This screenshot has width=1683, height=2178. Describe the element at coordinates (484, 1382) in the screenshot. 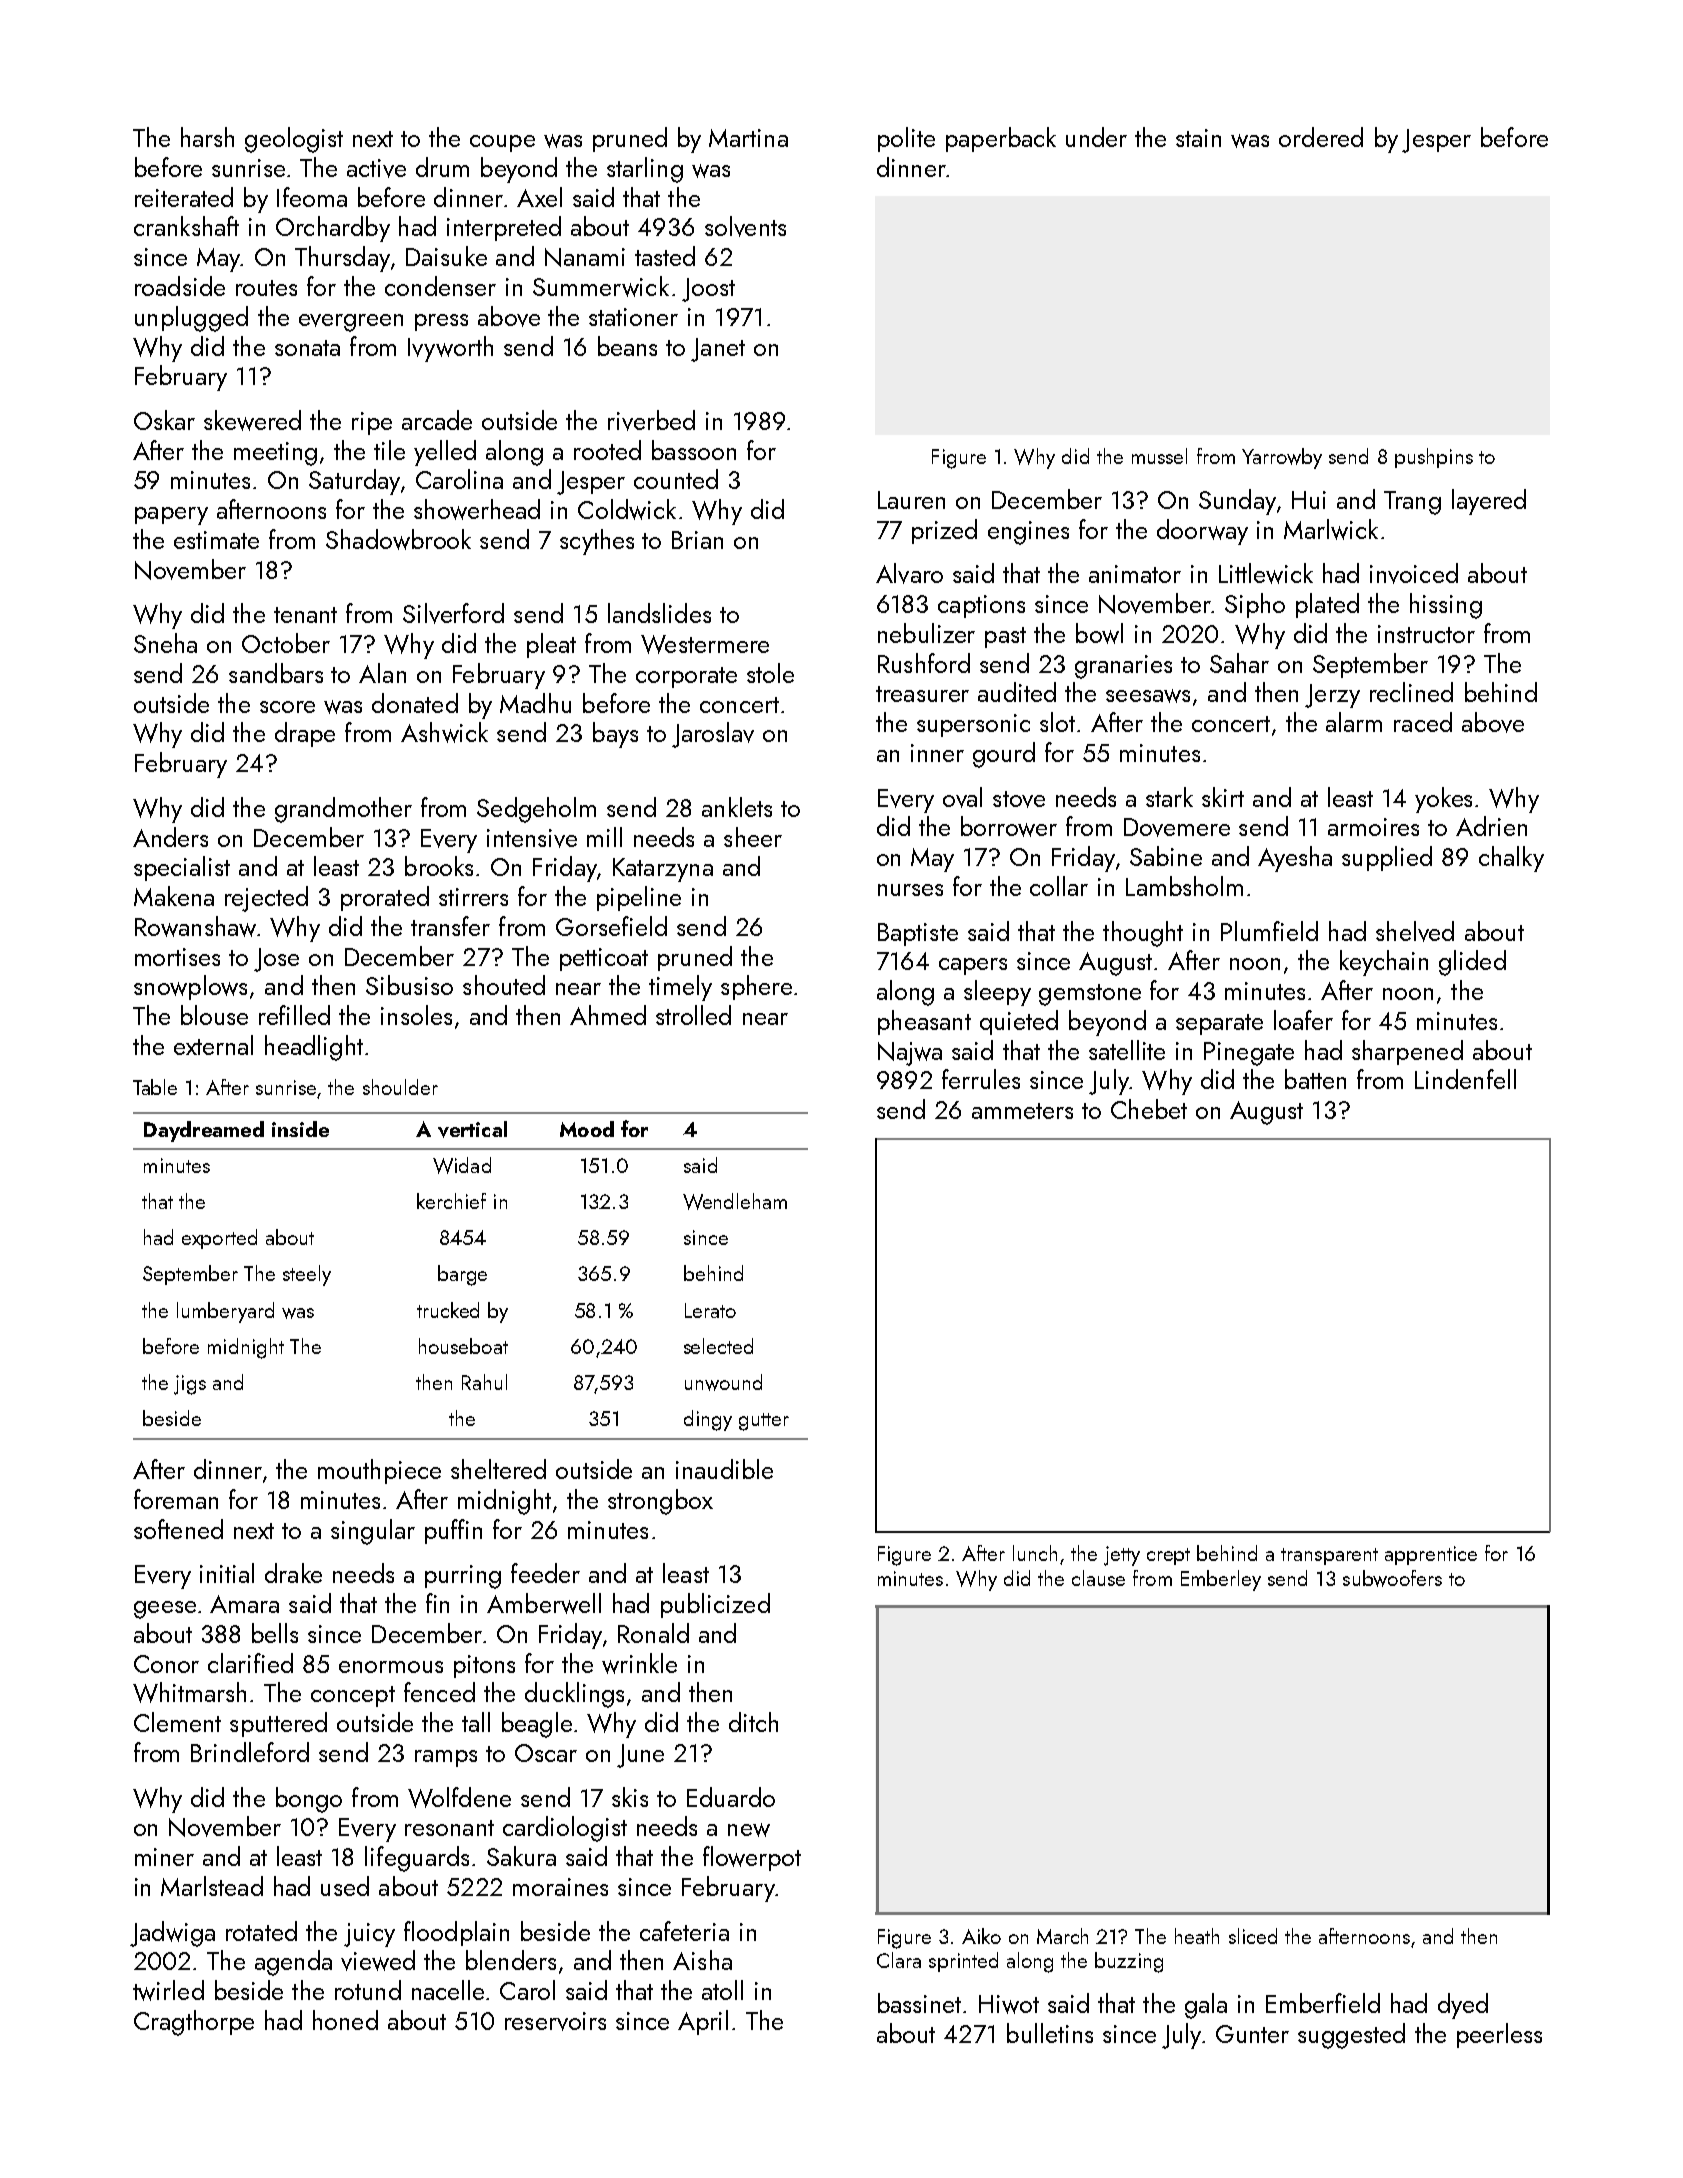

I see `Rahul` at that location.
